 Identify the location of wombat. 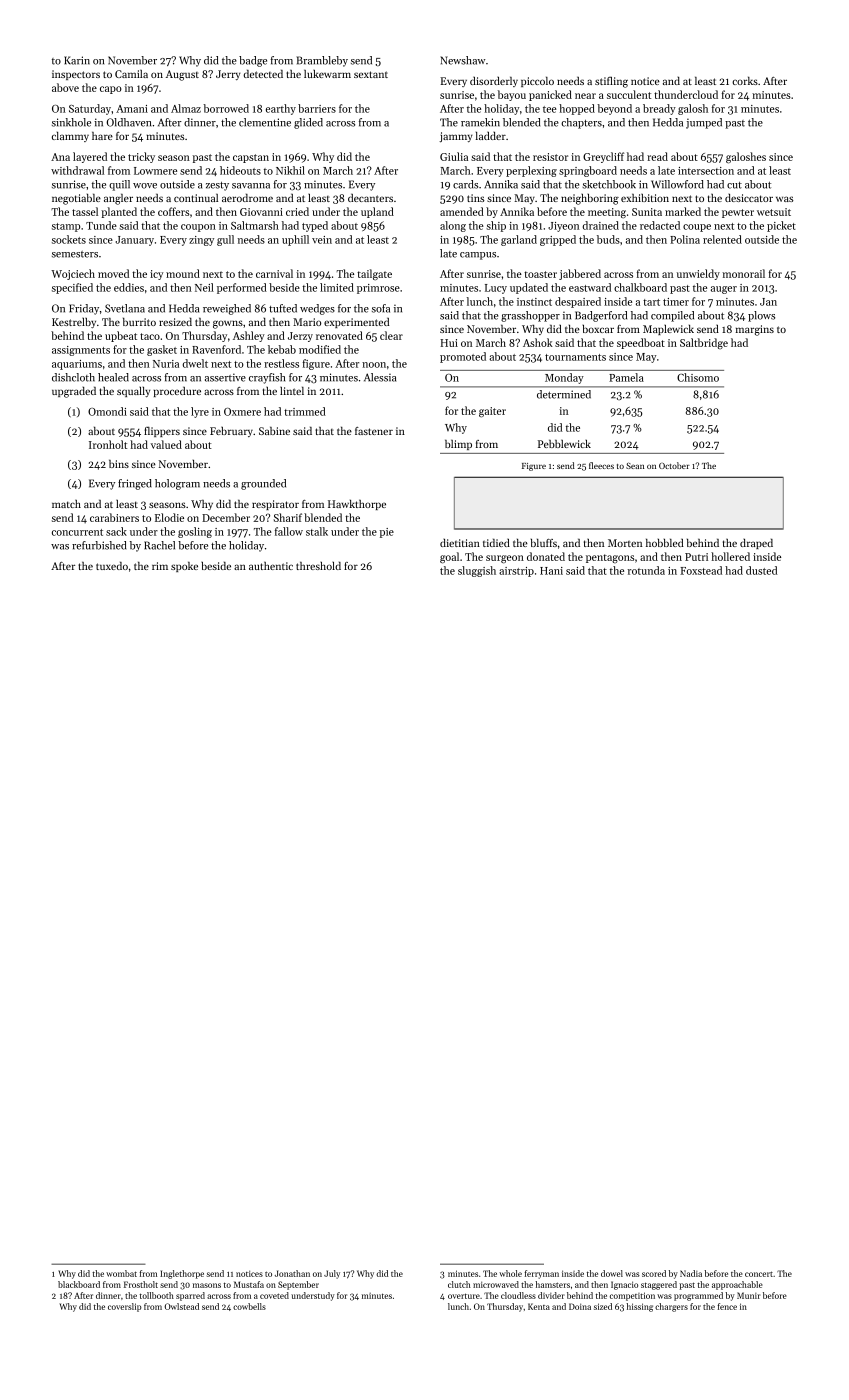
(121, 1273).
